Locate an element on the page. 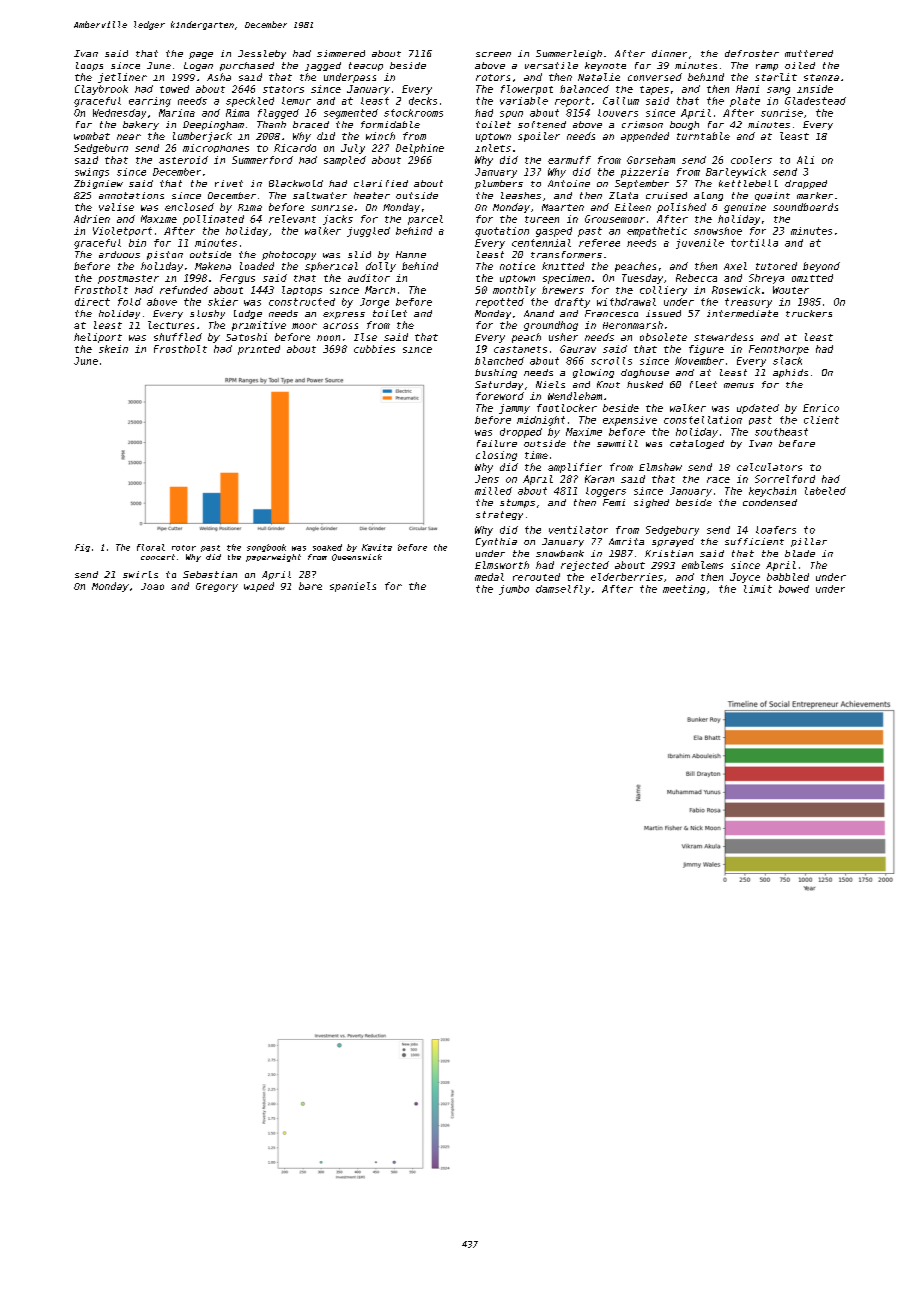 The image size is (924, 1308). medal is located at coordinates (489, 577).
